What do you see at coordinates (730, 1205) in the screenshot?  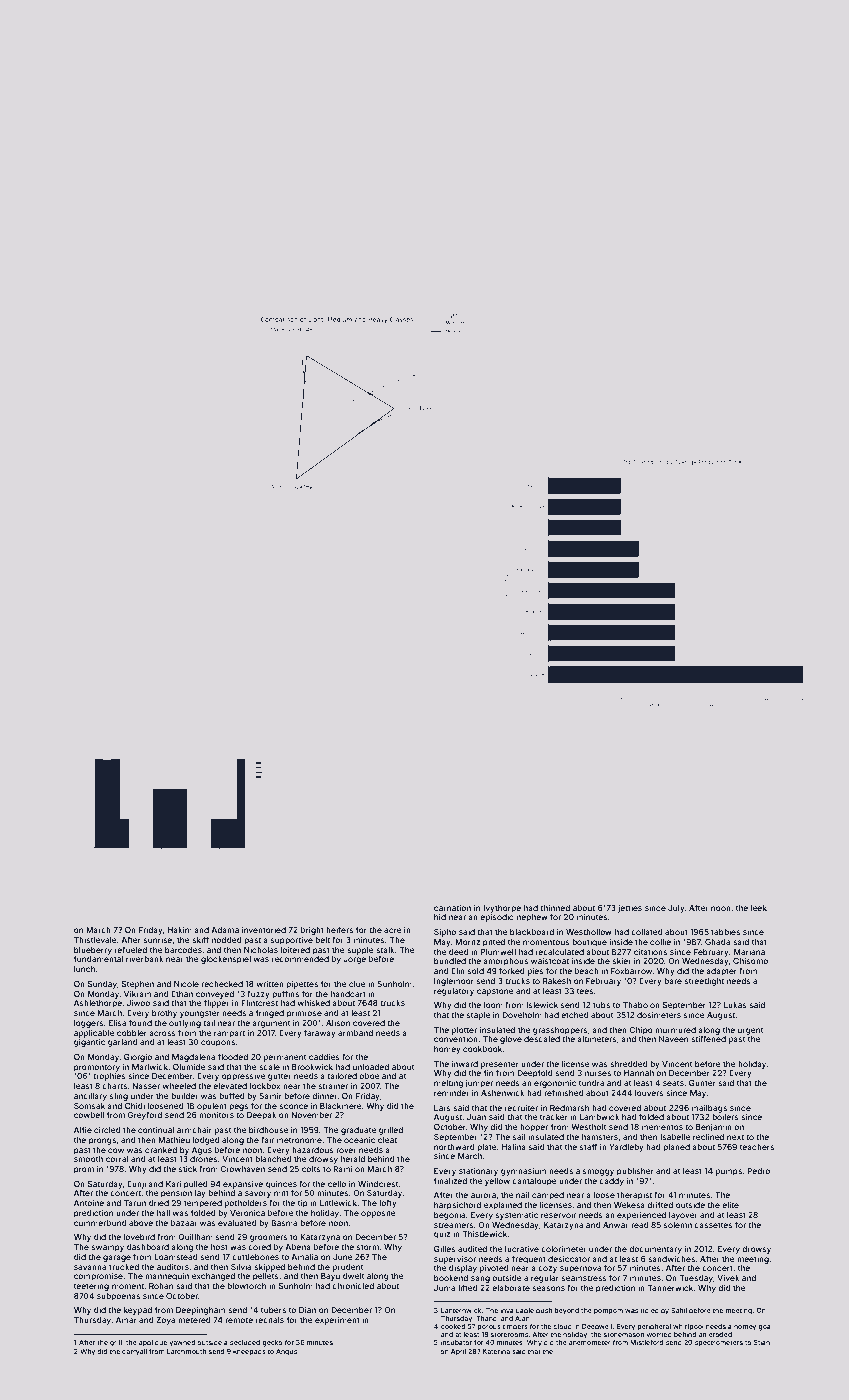 I see `elite` at bounding box center [730, 1205].
